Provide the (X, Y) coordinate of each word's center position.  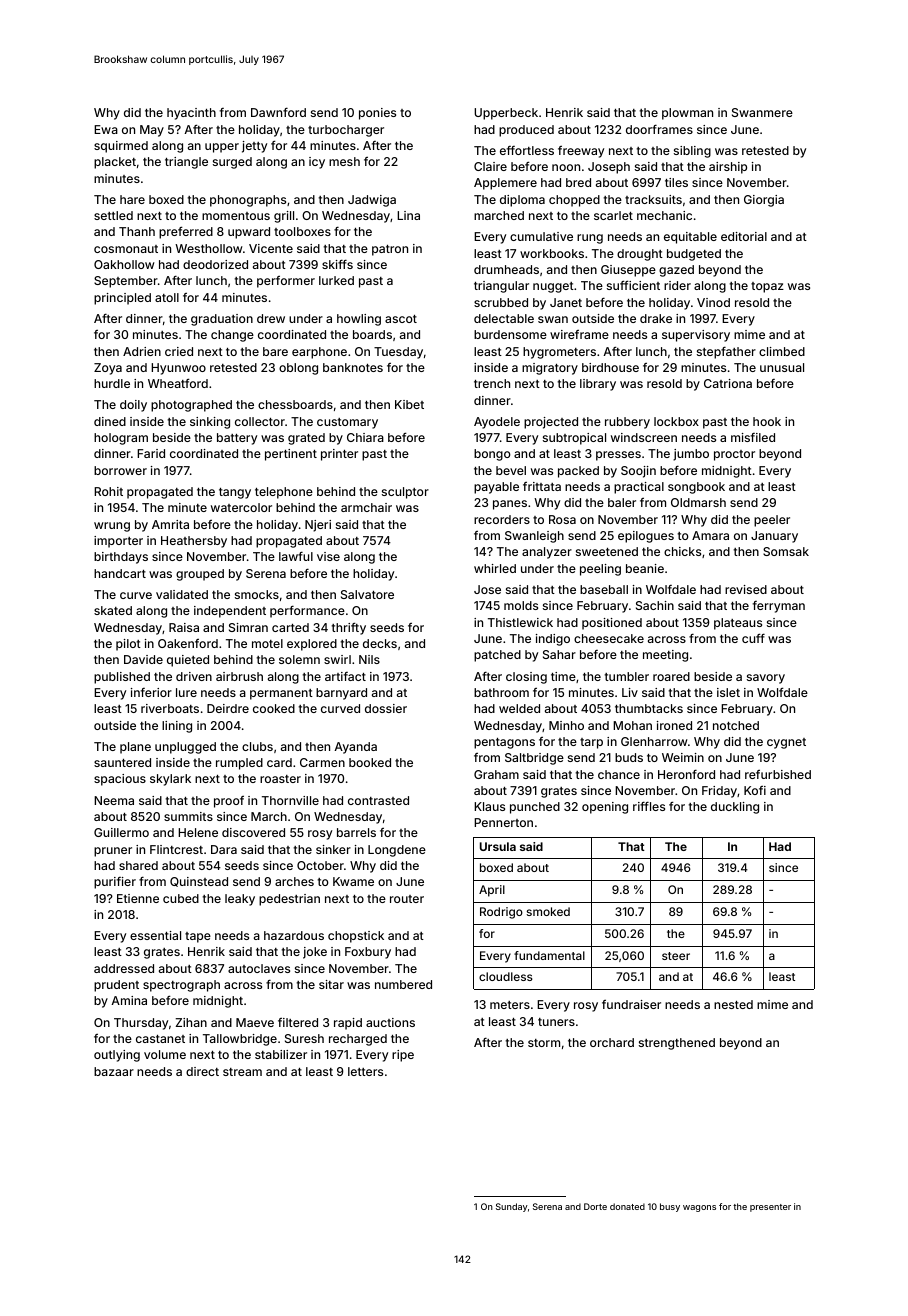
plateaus (738, 624)
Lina (408, 215)
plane (135, 748)
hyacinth (191, 114)
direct (202, 1071)
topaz (767, 287)
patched (497, 656)
